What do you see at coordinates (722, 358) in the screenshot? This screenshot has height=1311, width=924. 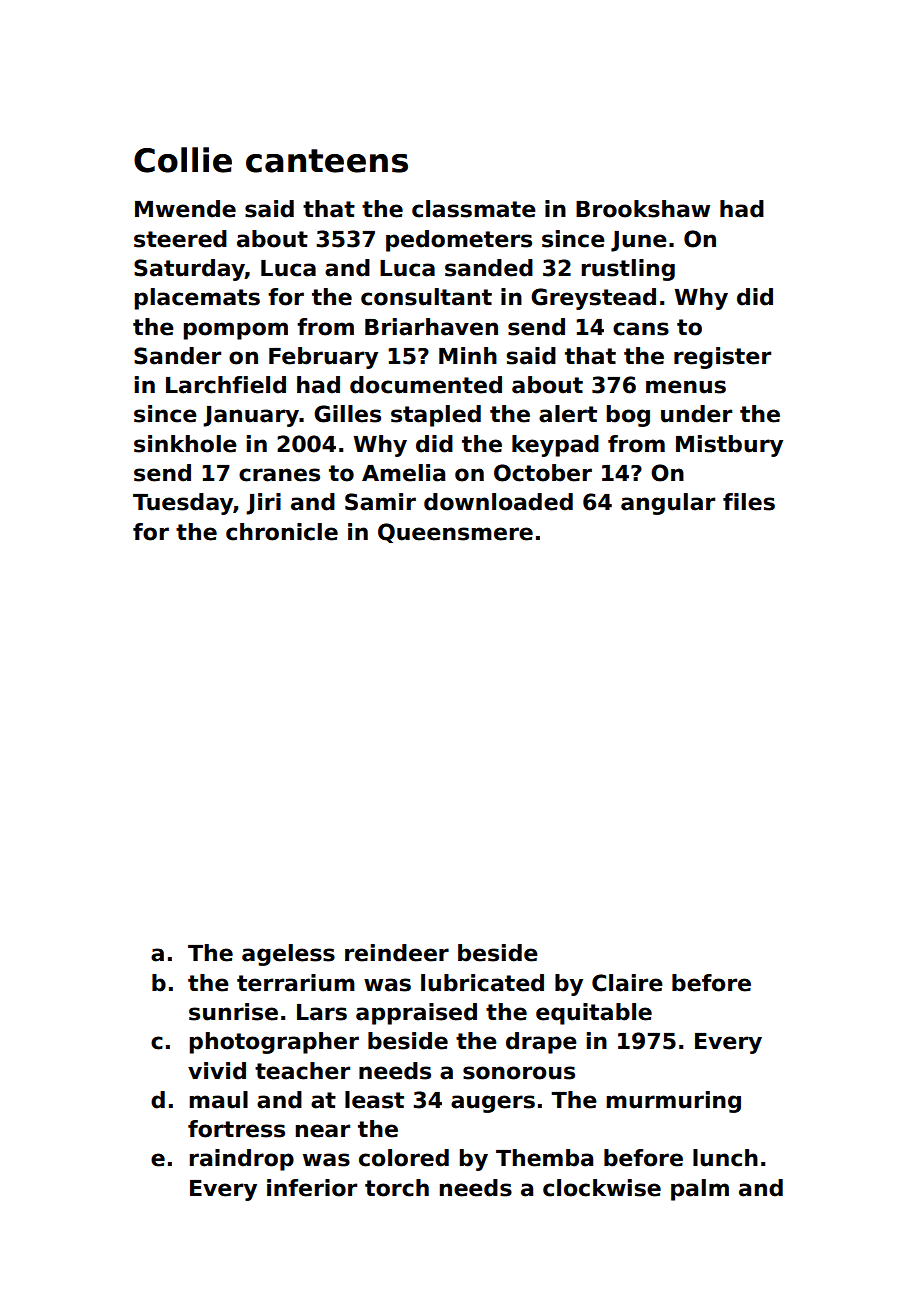 I see `register` at bounding box center [722, 358].
